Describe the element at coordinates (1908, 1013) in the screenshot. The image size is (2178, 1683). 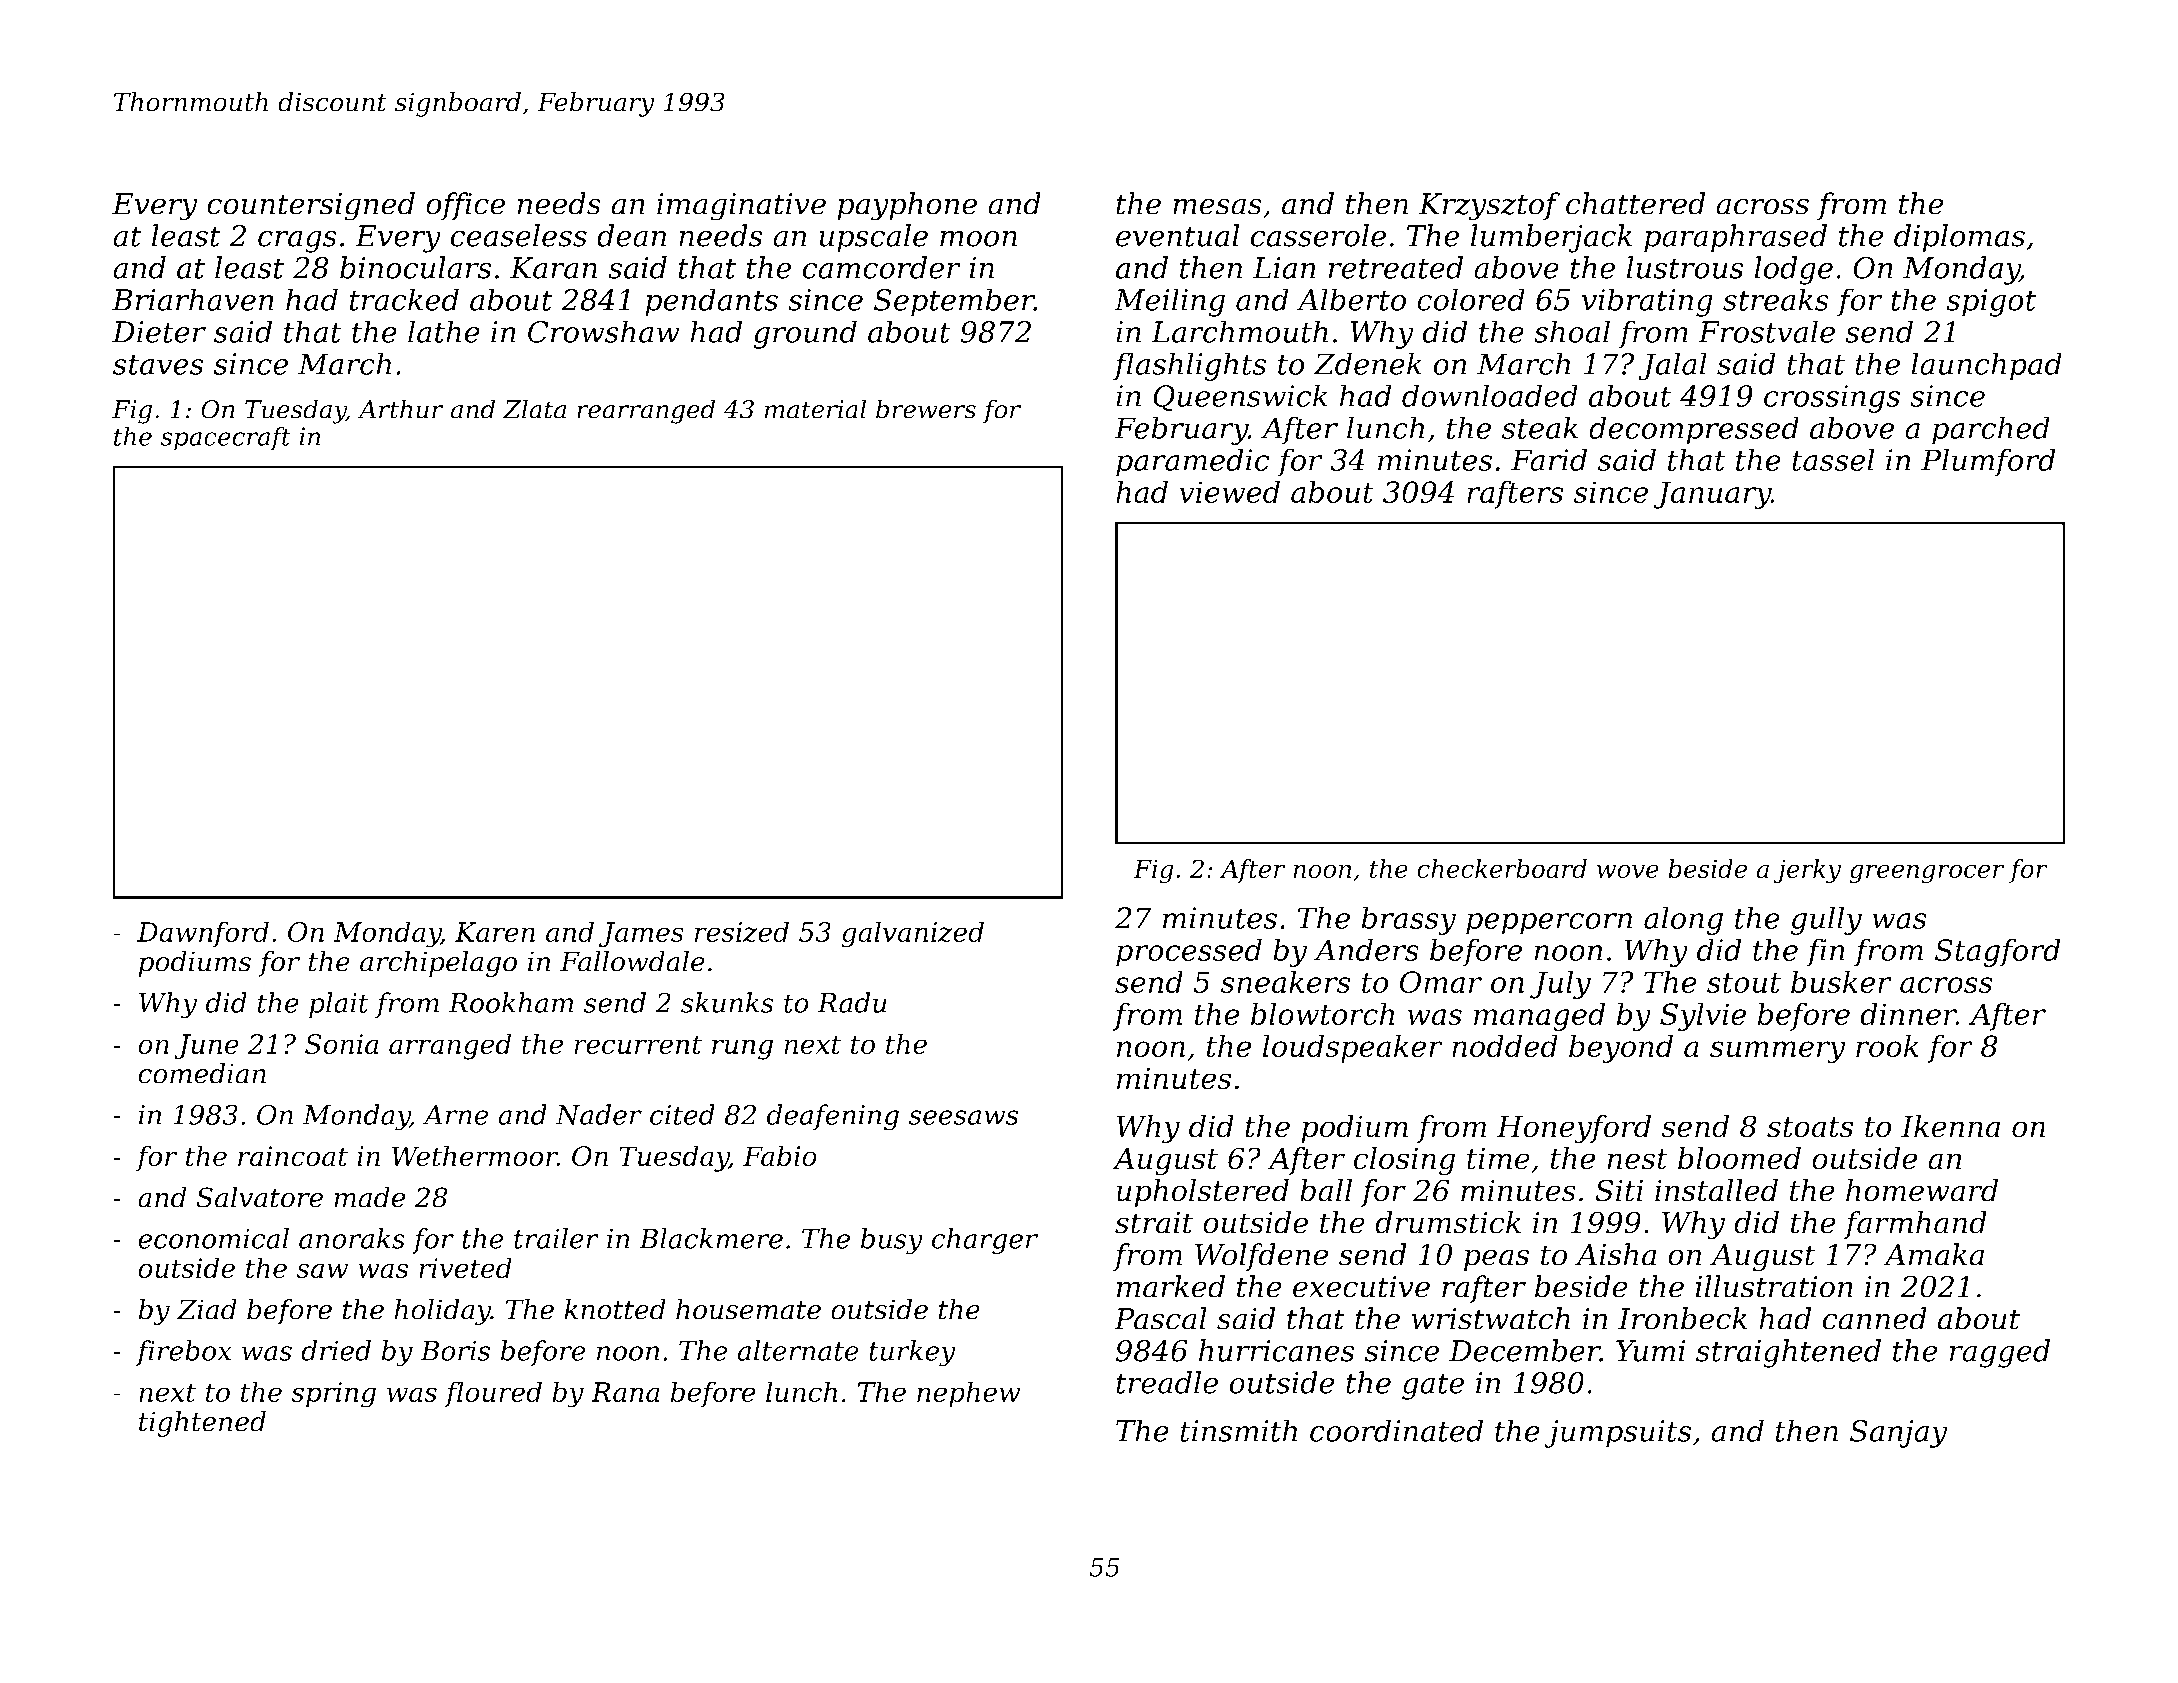
I see `dinner` at that location.
